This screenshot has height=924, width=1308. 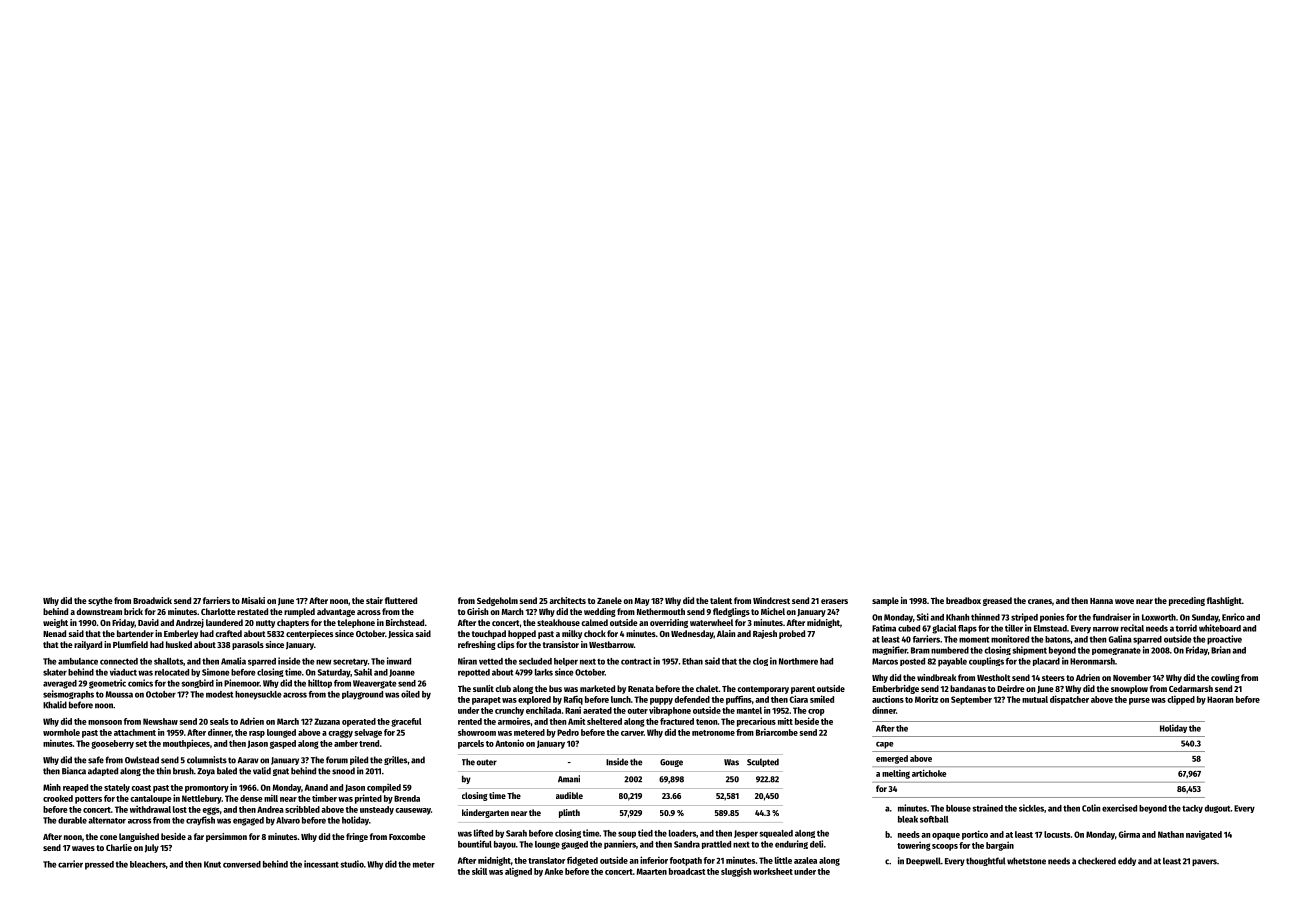 I want to click on studio, so click(x=352, y=864).
